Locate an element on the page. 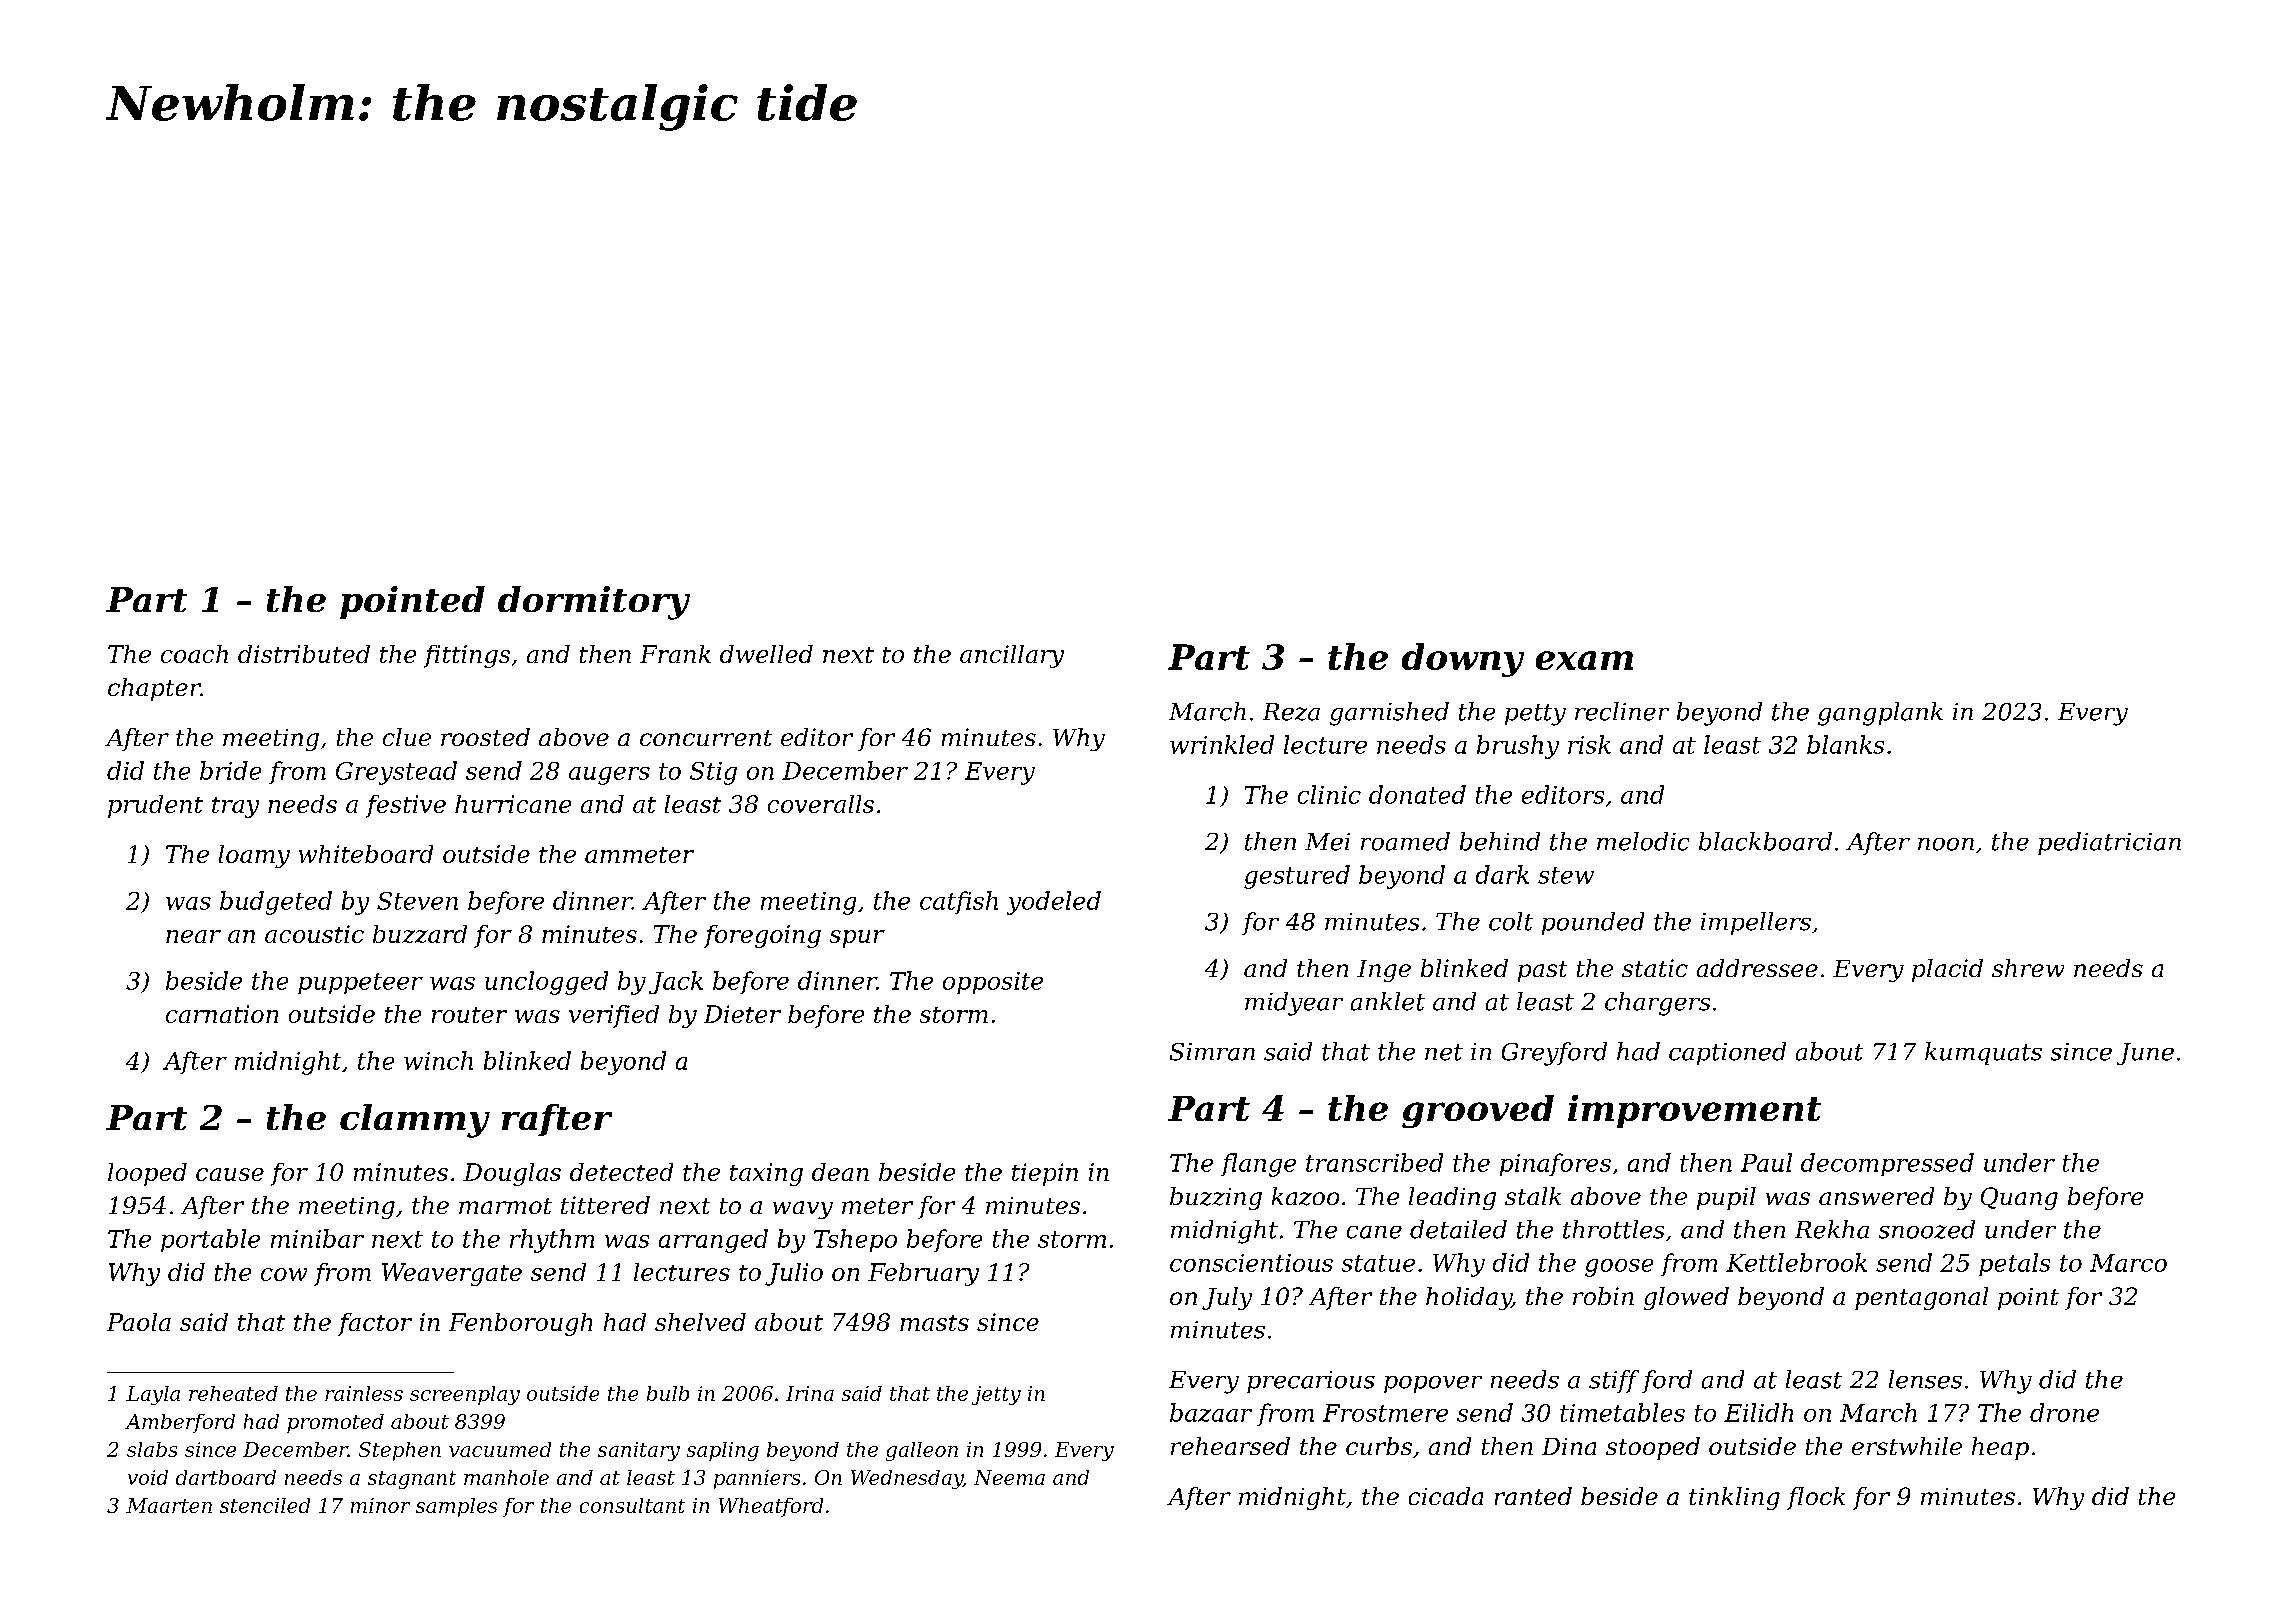  masts is located at coordinates (934, 1323).
